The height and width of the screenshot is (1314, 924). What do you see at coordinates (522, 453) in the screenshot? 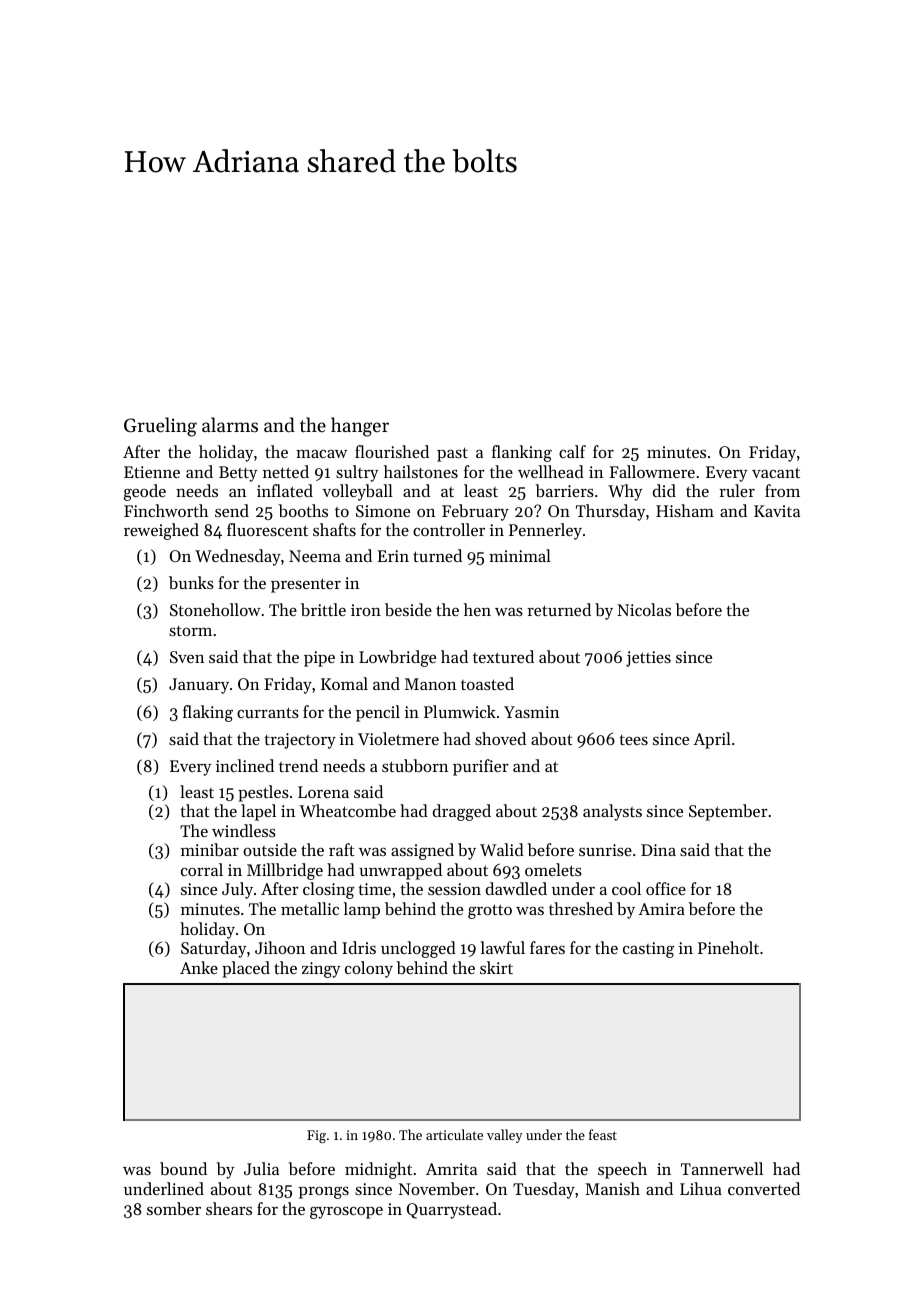
I see `flanking` at bounding box center [522, 453].
